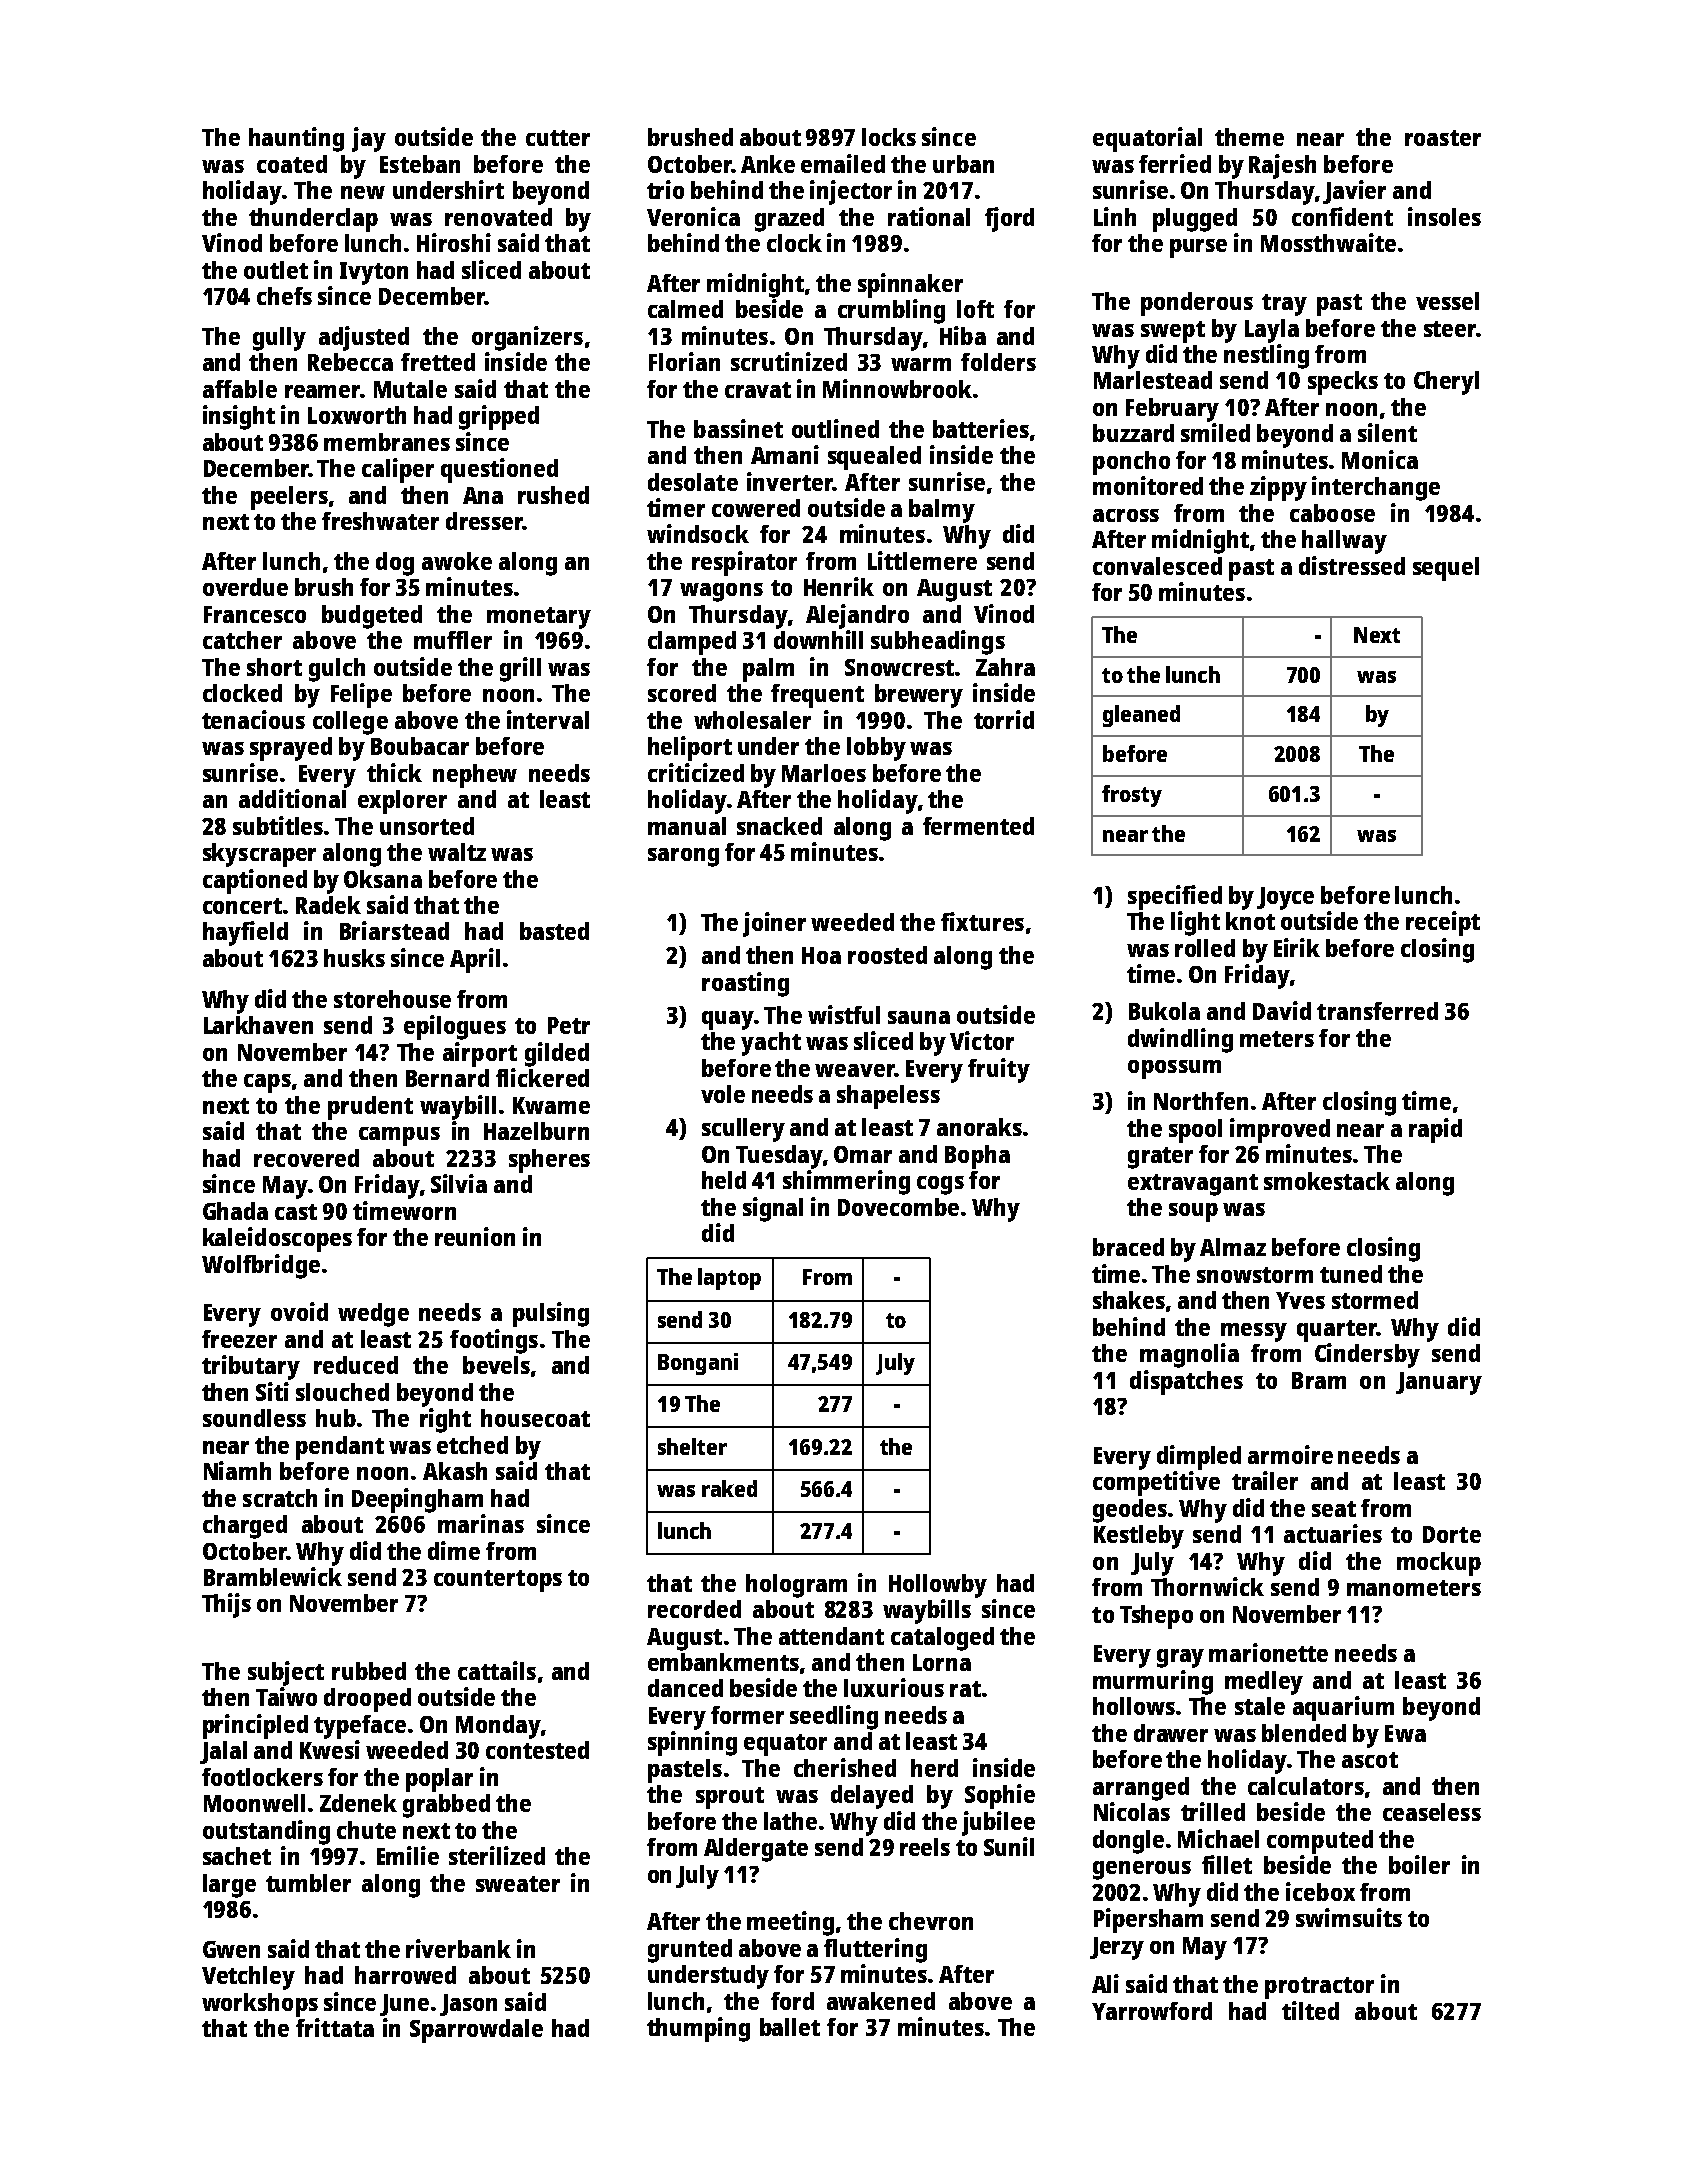 This screenshot has width=1683, height=2178. What do you see at coordinates (940, 1185) in the screenshot?
I see `cogs` at bounding box center [940, 1185].
